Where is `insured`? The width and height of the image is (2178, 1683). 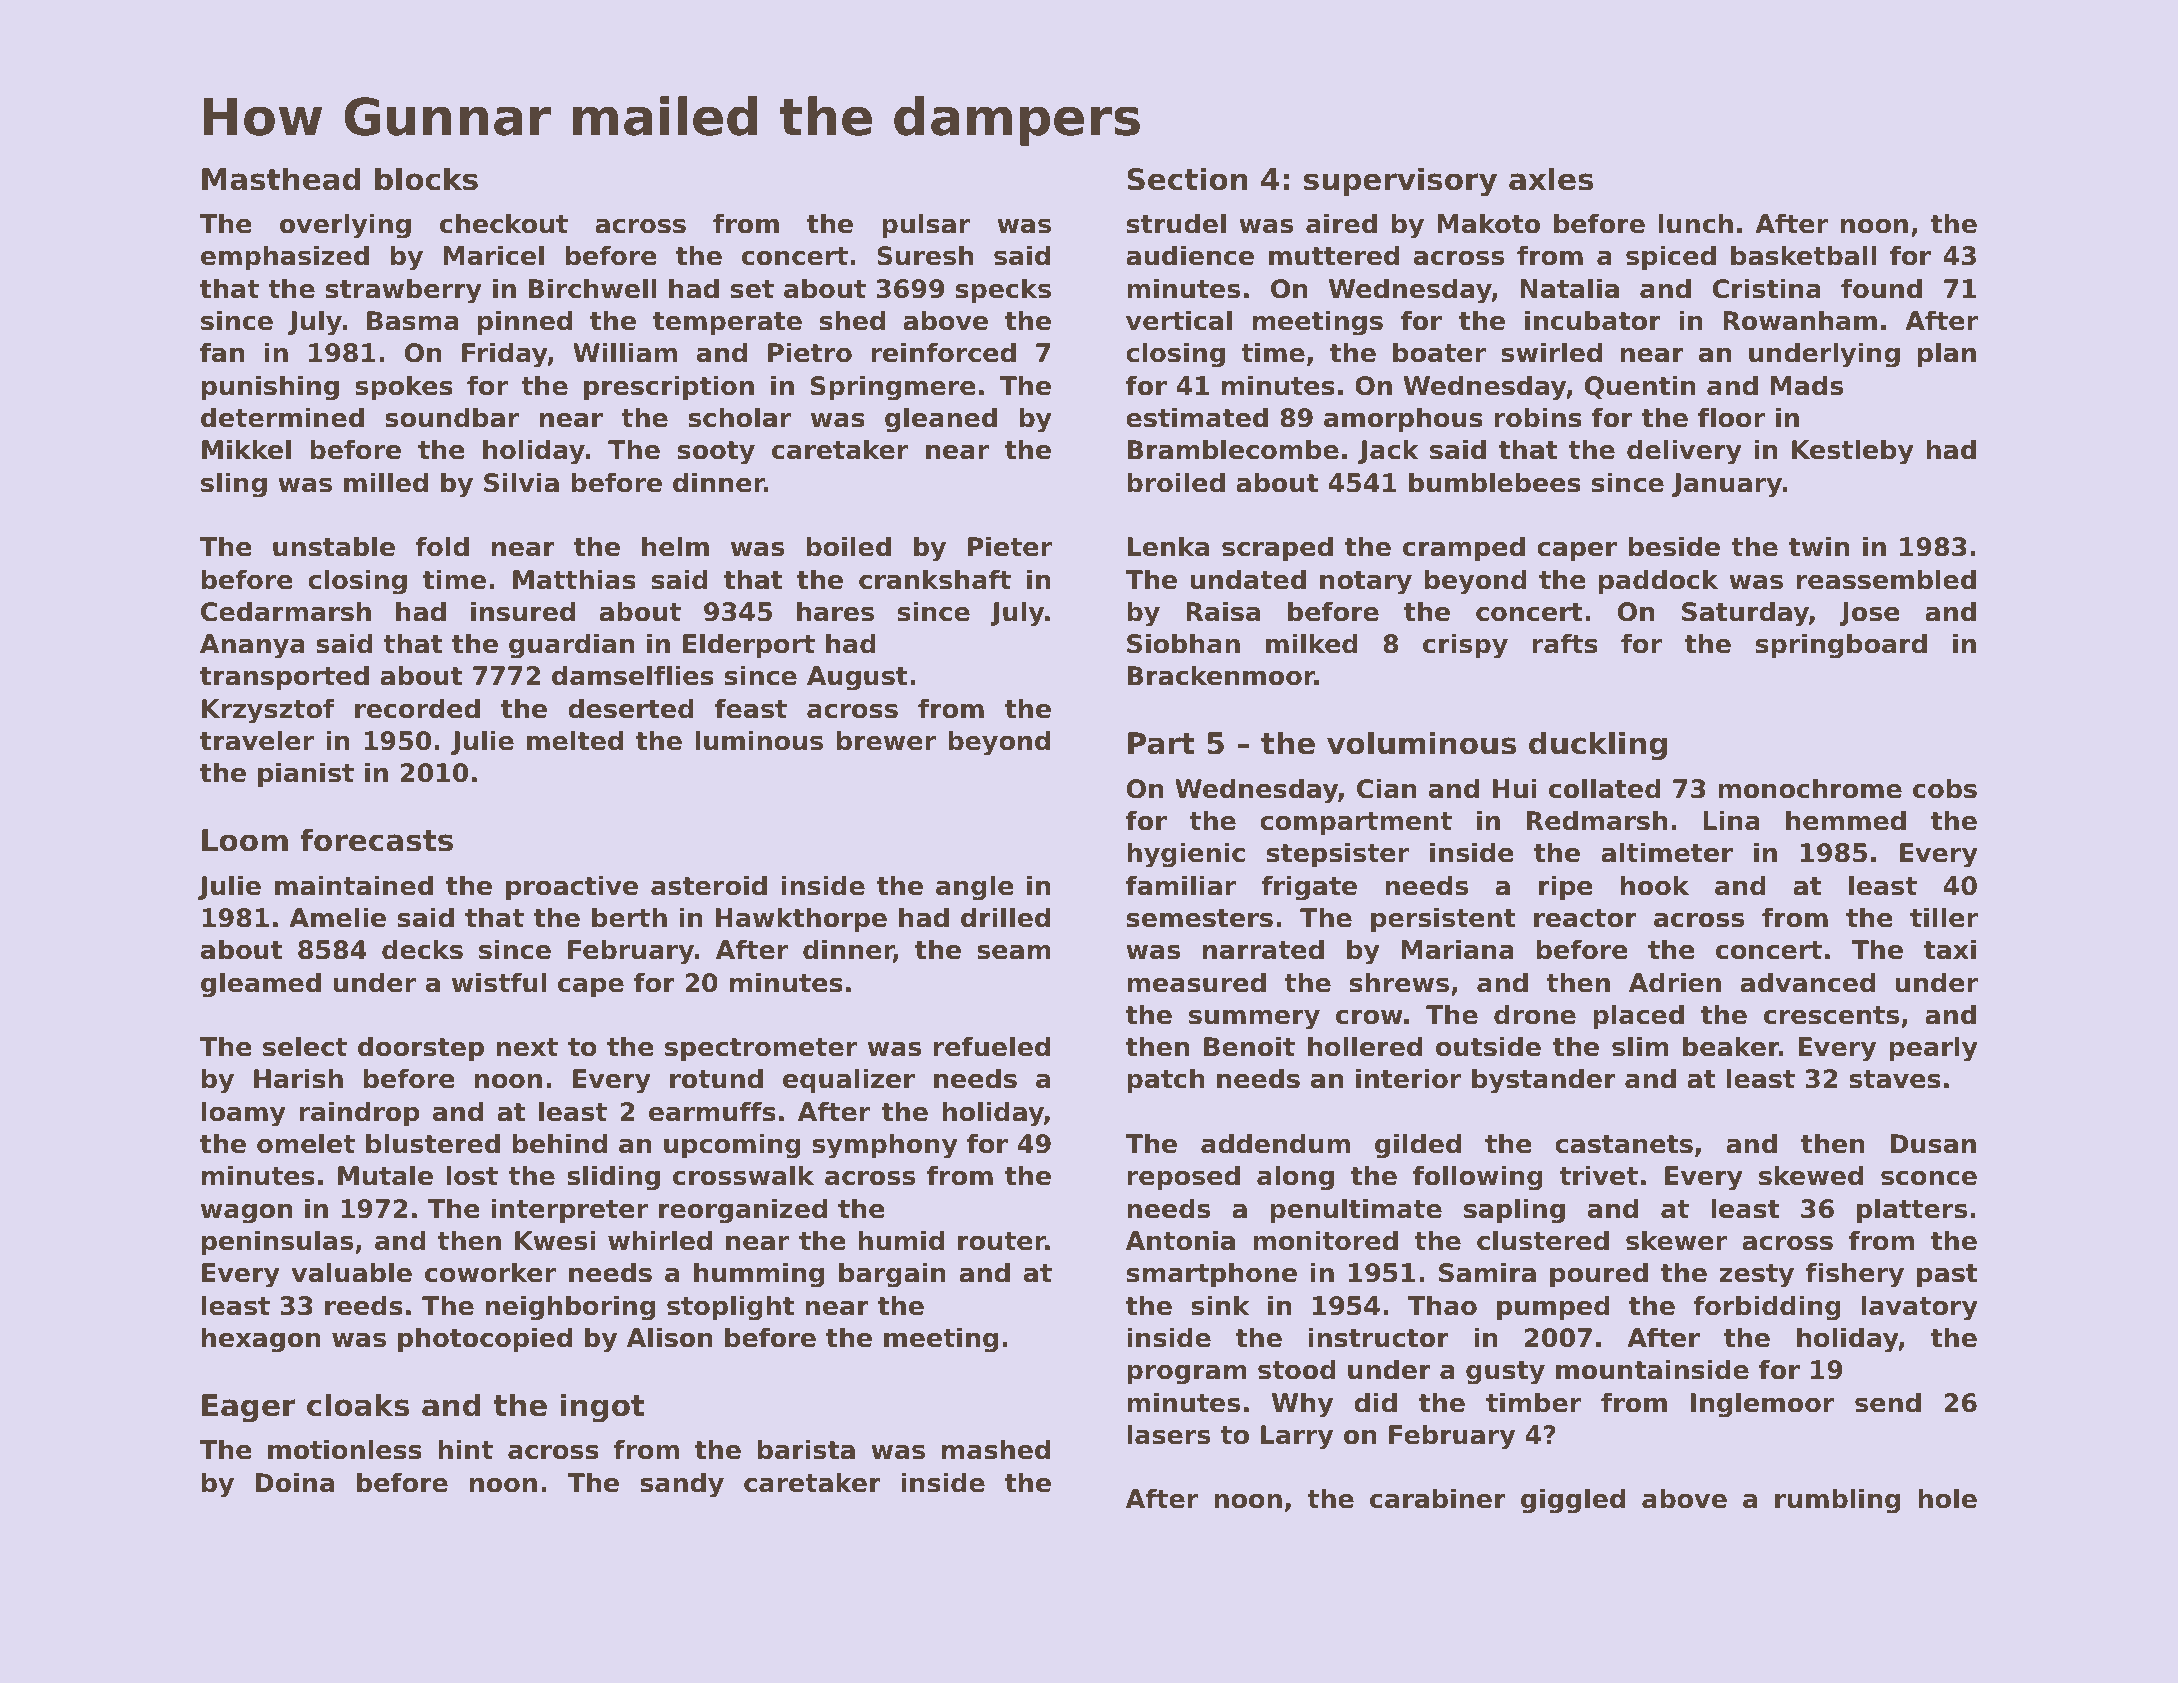 insured is located at coordinates (523, 611).
